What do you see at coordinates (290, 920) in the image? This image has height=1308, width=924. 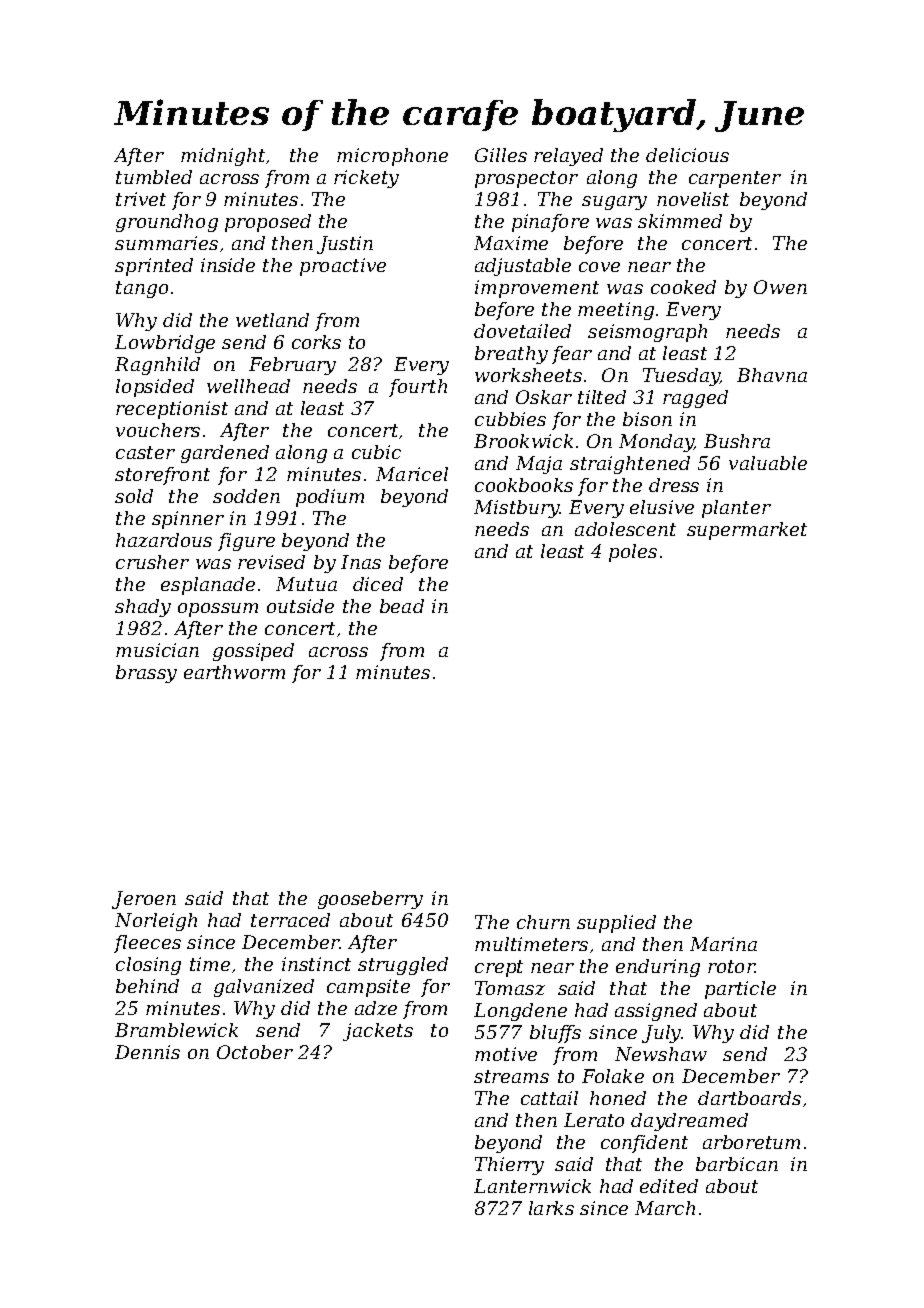 I see `terraced` at bounding box center [290, 920].
